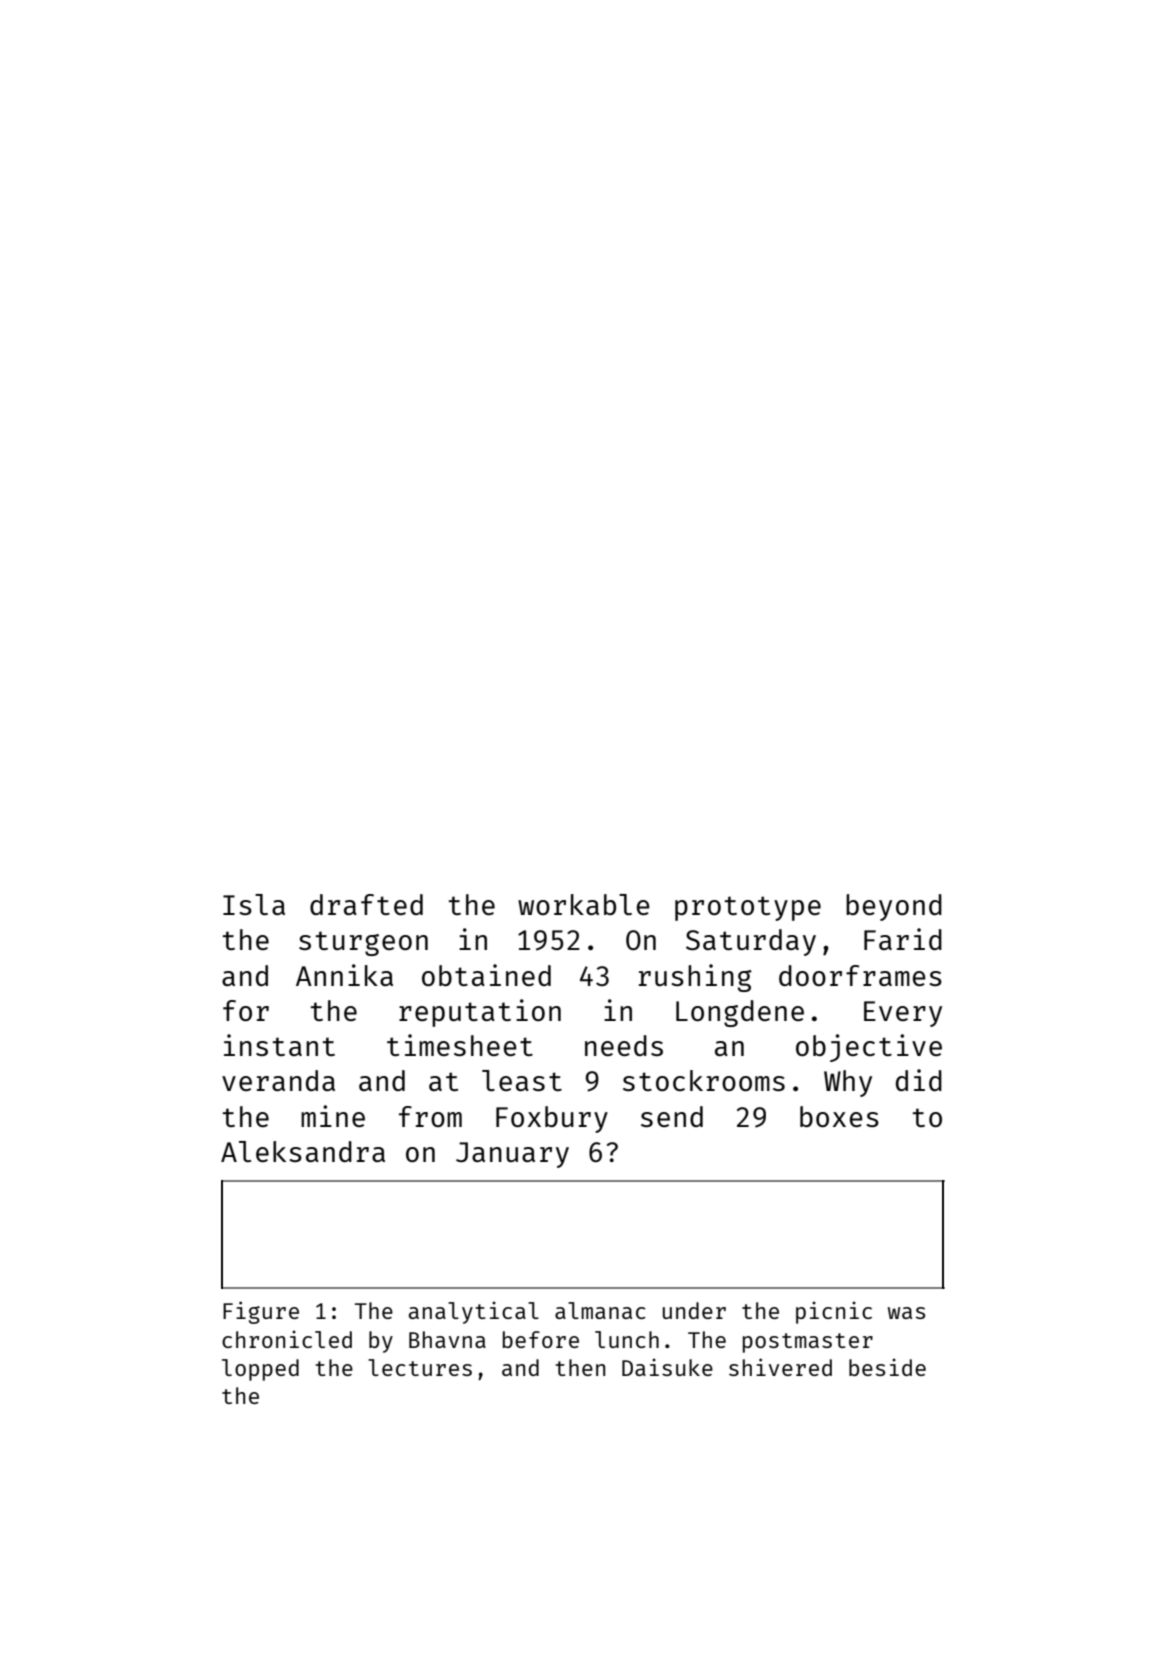  Describe the element at coordinates (366, 904) in the screenshot. I see `drafted` at that location.
